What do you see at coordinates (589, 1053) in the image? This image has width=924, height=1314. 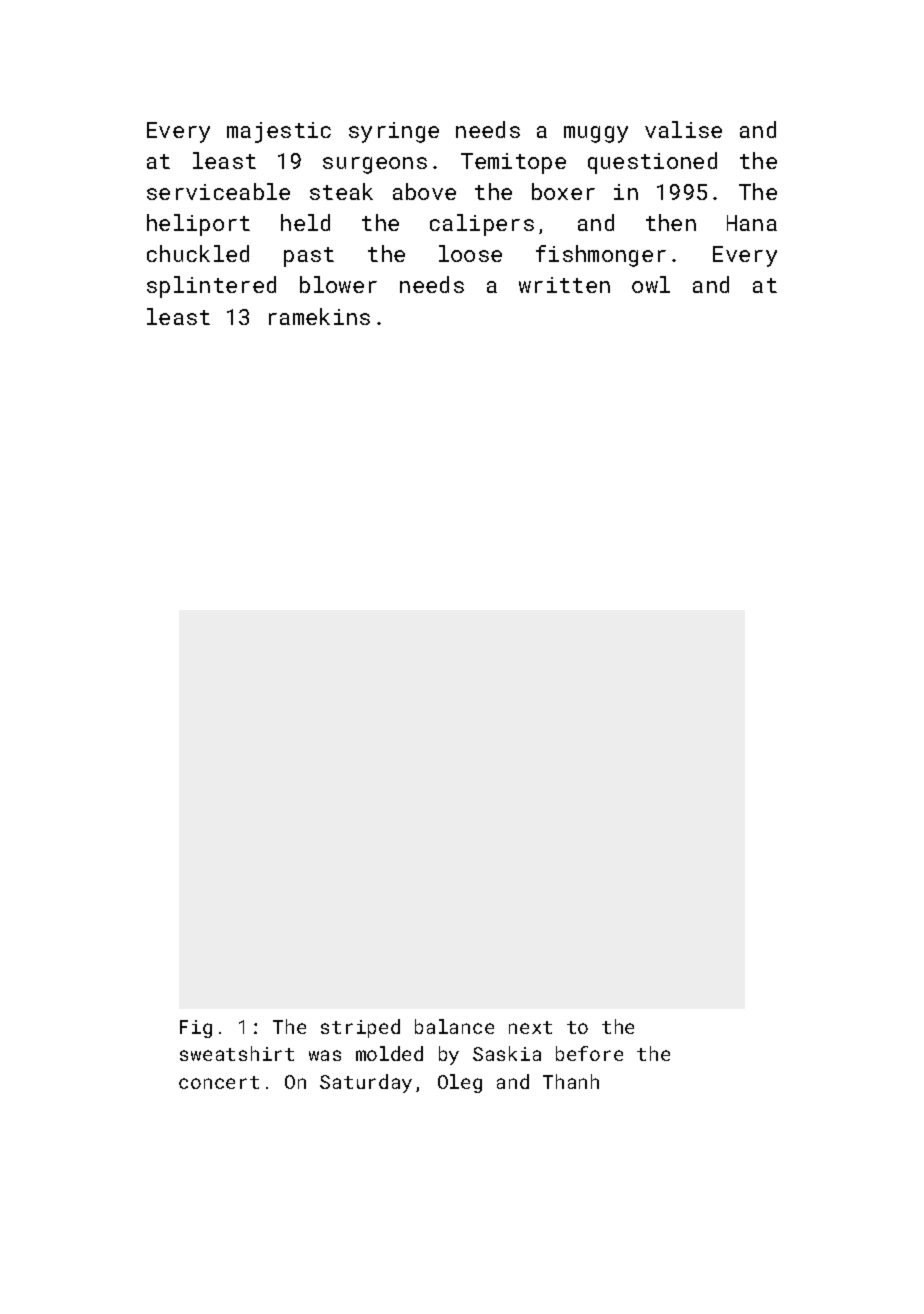 I see `before` at bounding box center [589, 1053].
